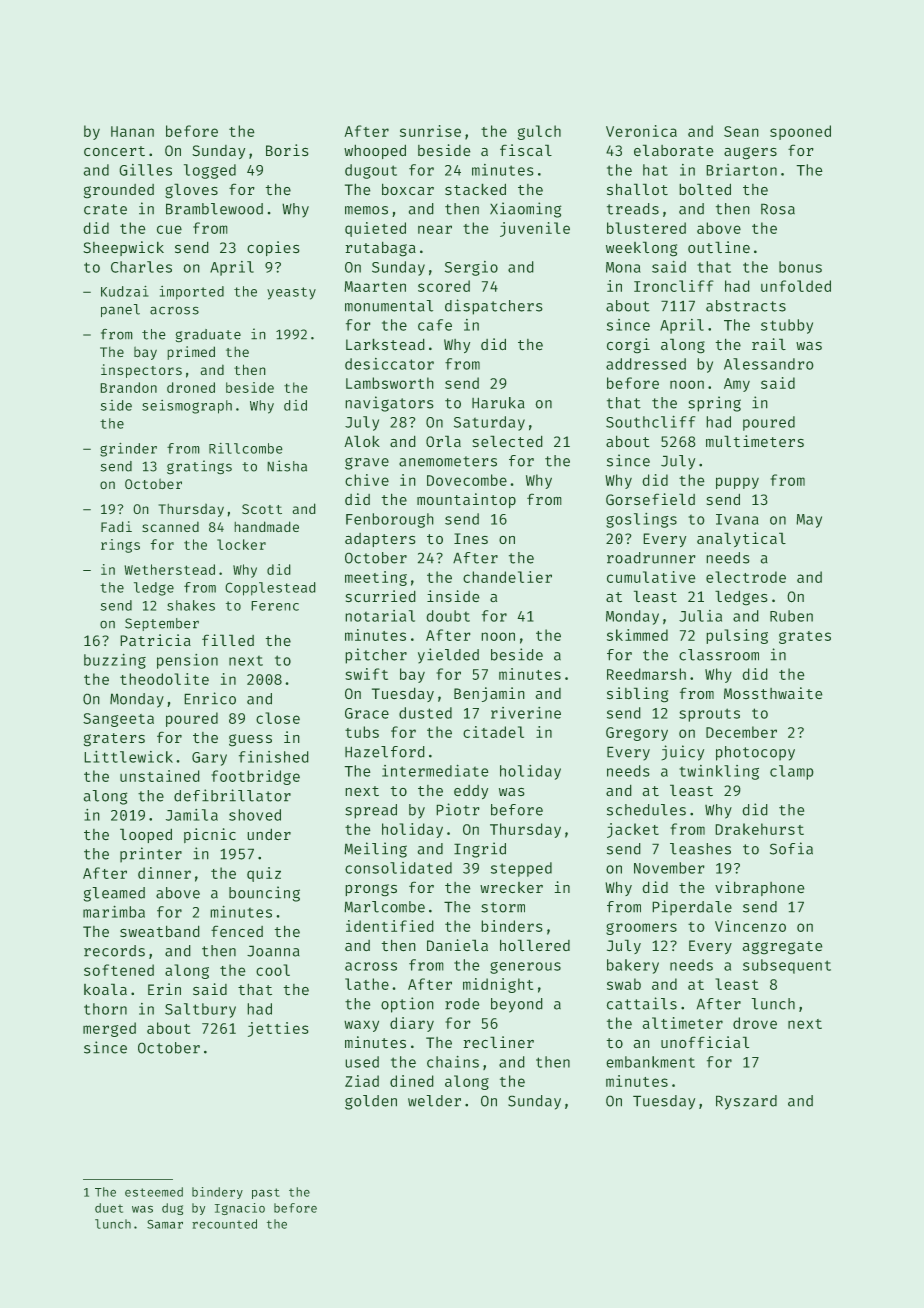 The image size is (924, 1308). What do you see at coordinates (154, 1192) in the document?
I see `esteemed` at bounding box center [154, 1192].
